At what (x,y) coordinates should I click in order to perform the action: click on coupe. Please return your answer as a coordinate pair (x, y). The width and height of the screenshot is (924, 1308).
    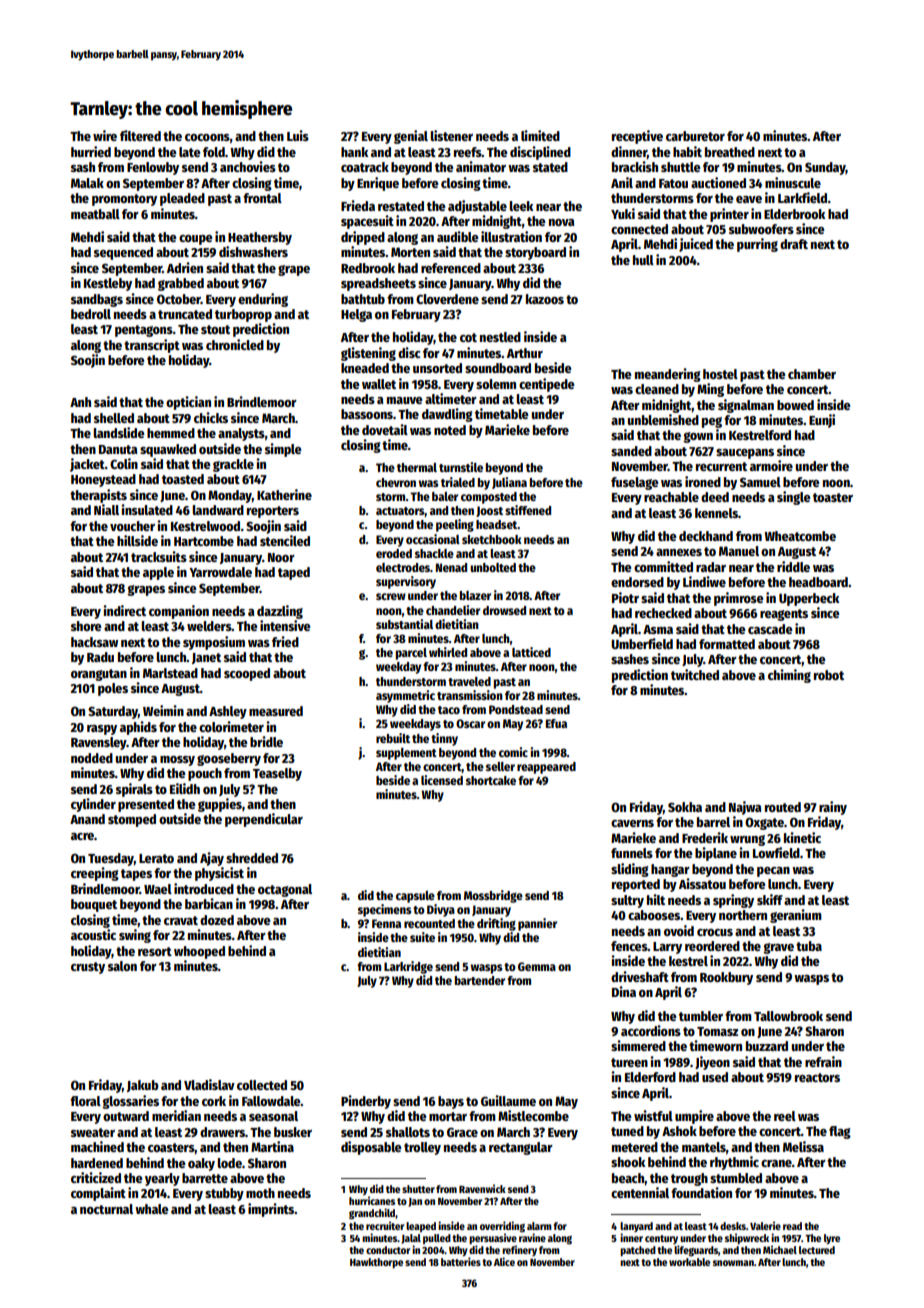
    Looking at the image, I should click on (196, 240).
